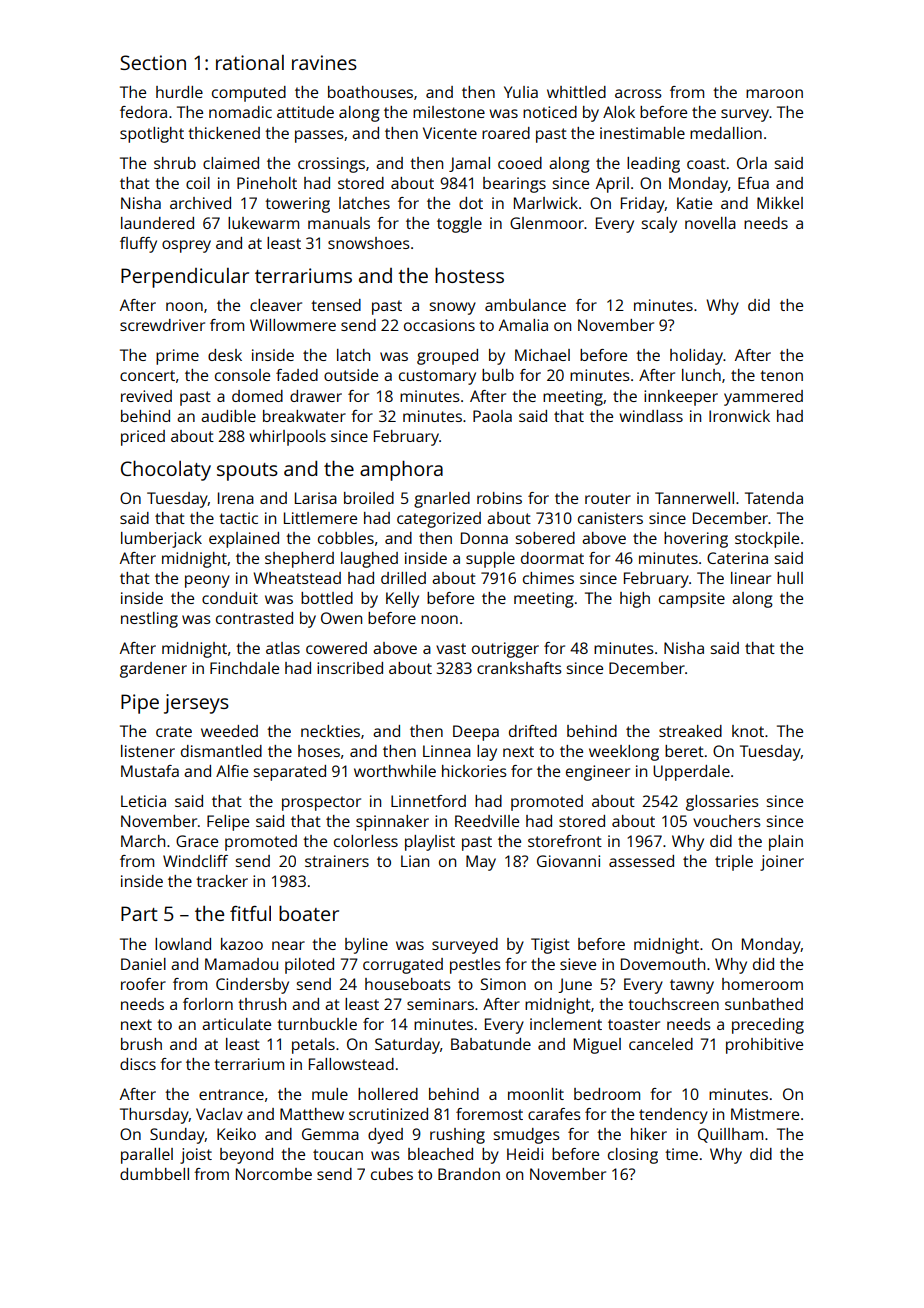 The width and height of the image is (924, 1308). I want to click on spotlight, so click(152, 135).
